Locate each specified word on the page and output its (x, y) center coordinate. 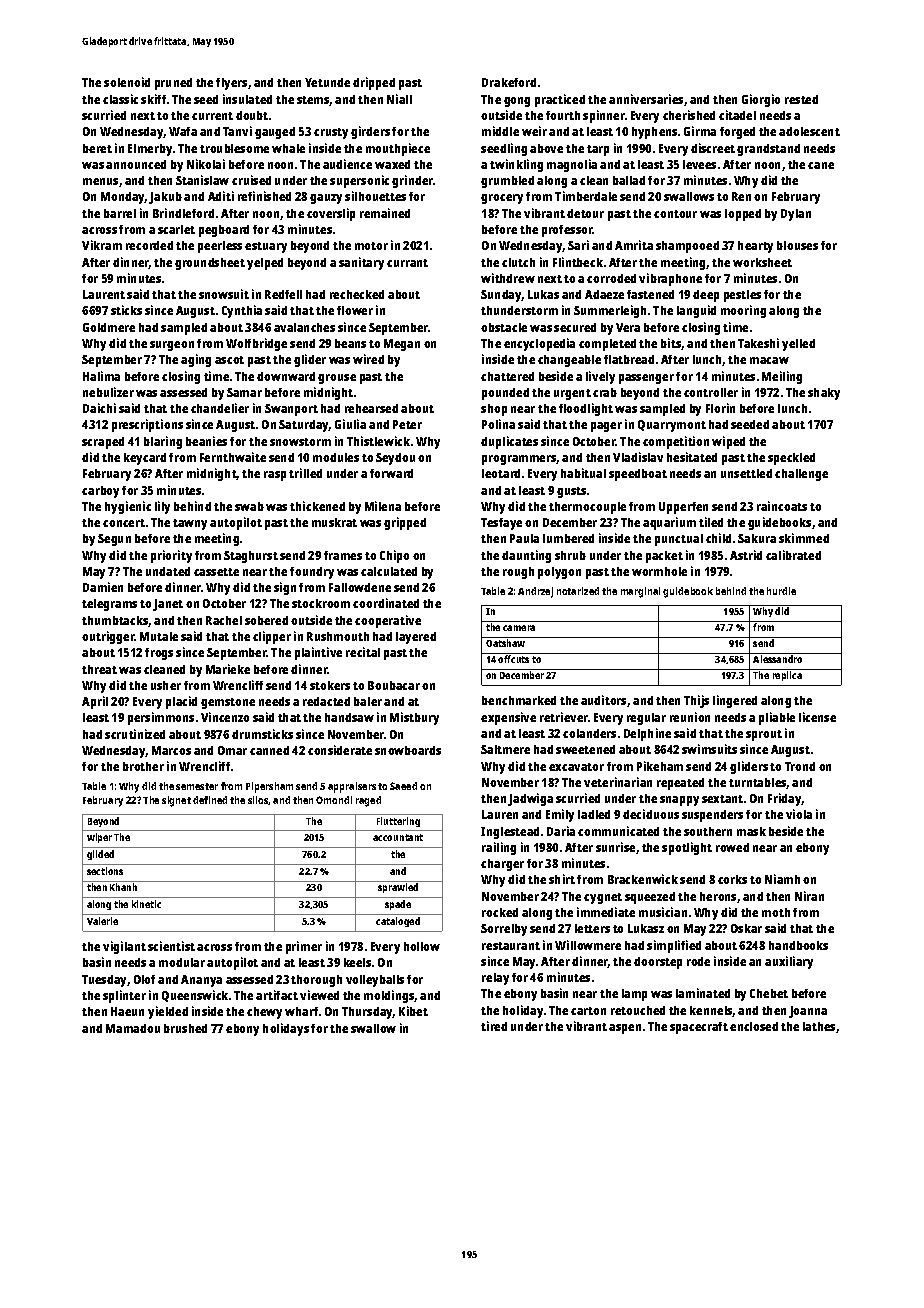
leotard (501, 473)
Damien (103, 587)
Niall (399, 99)
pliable (777, 718)
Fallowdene (360, 587)
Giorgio (761, 100)
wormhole (659, 571)
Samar (244, 392)
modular (182, 962)
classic (120, 99)
